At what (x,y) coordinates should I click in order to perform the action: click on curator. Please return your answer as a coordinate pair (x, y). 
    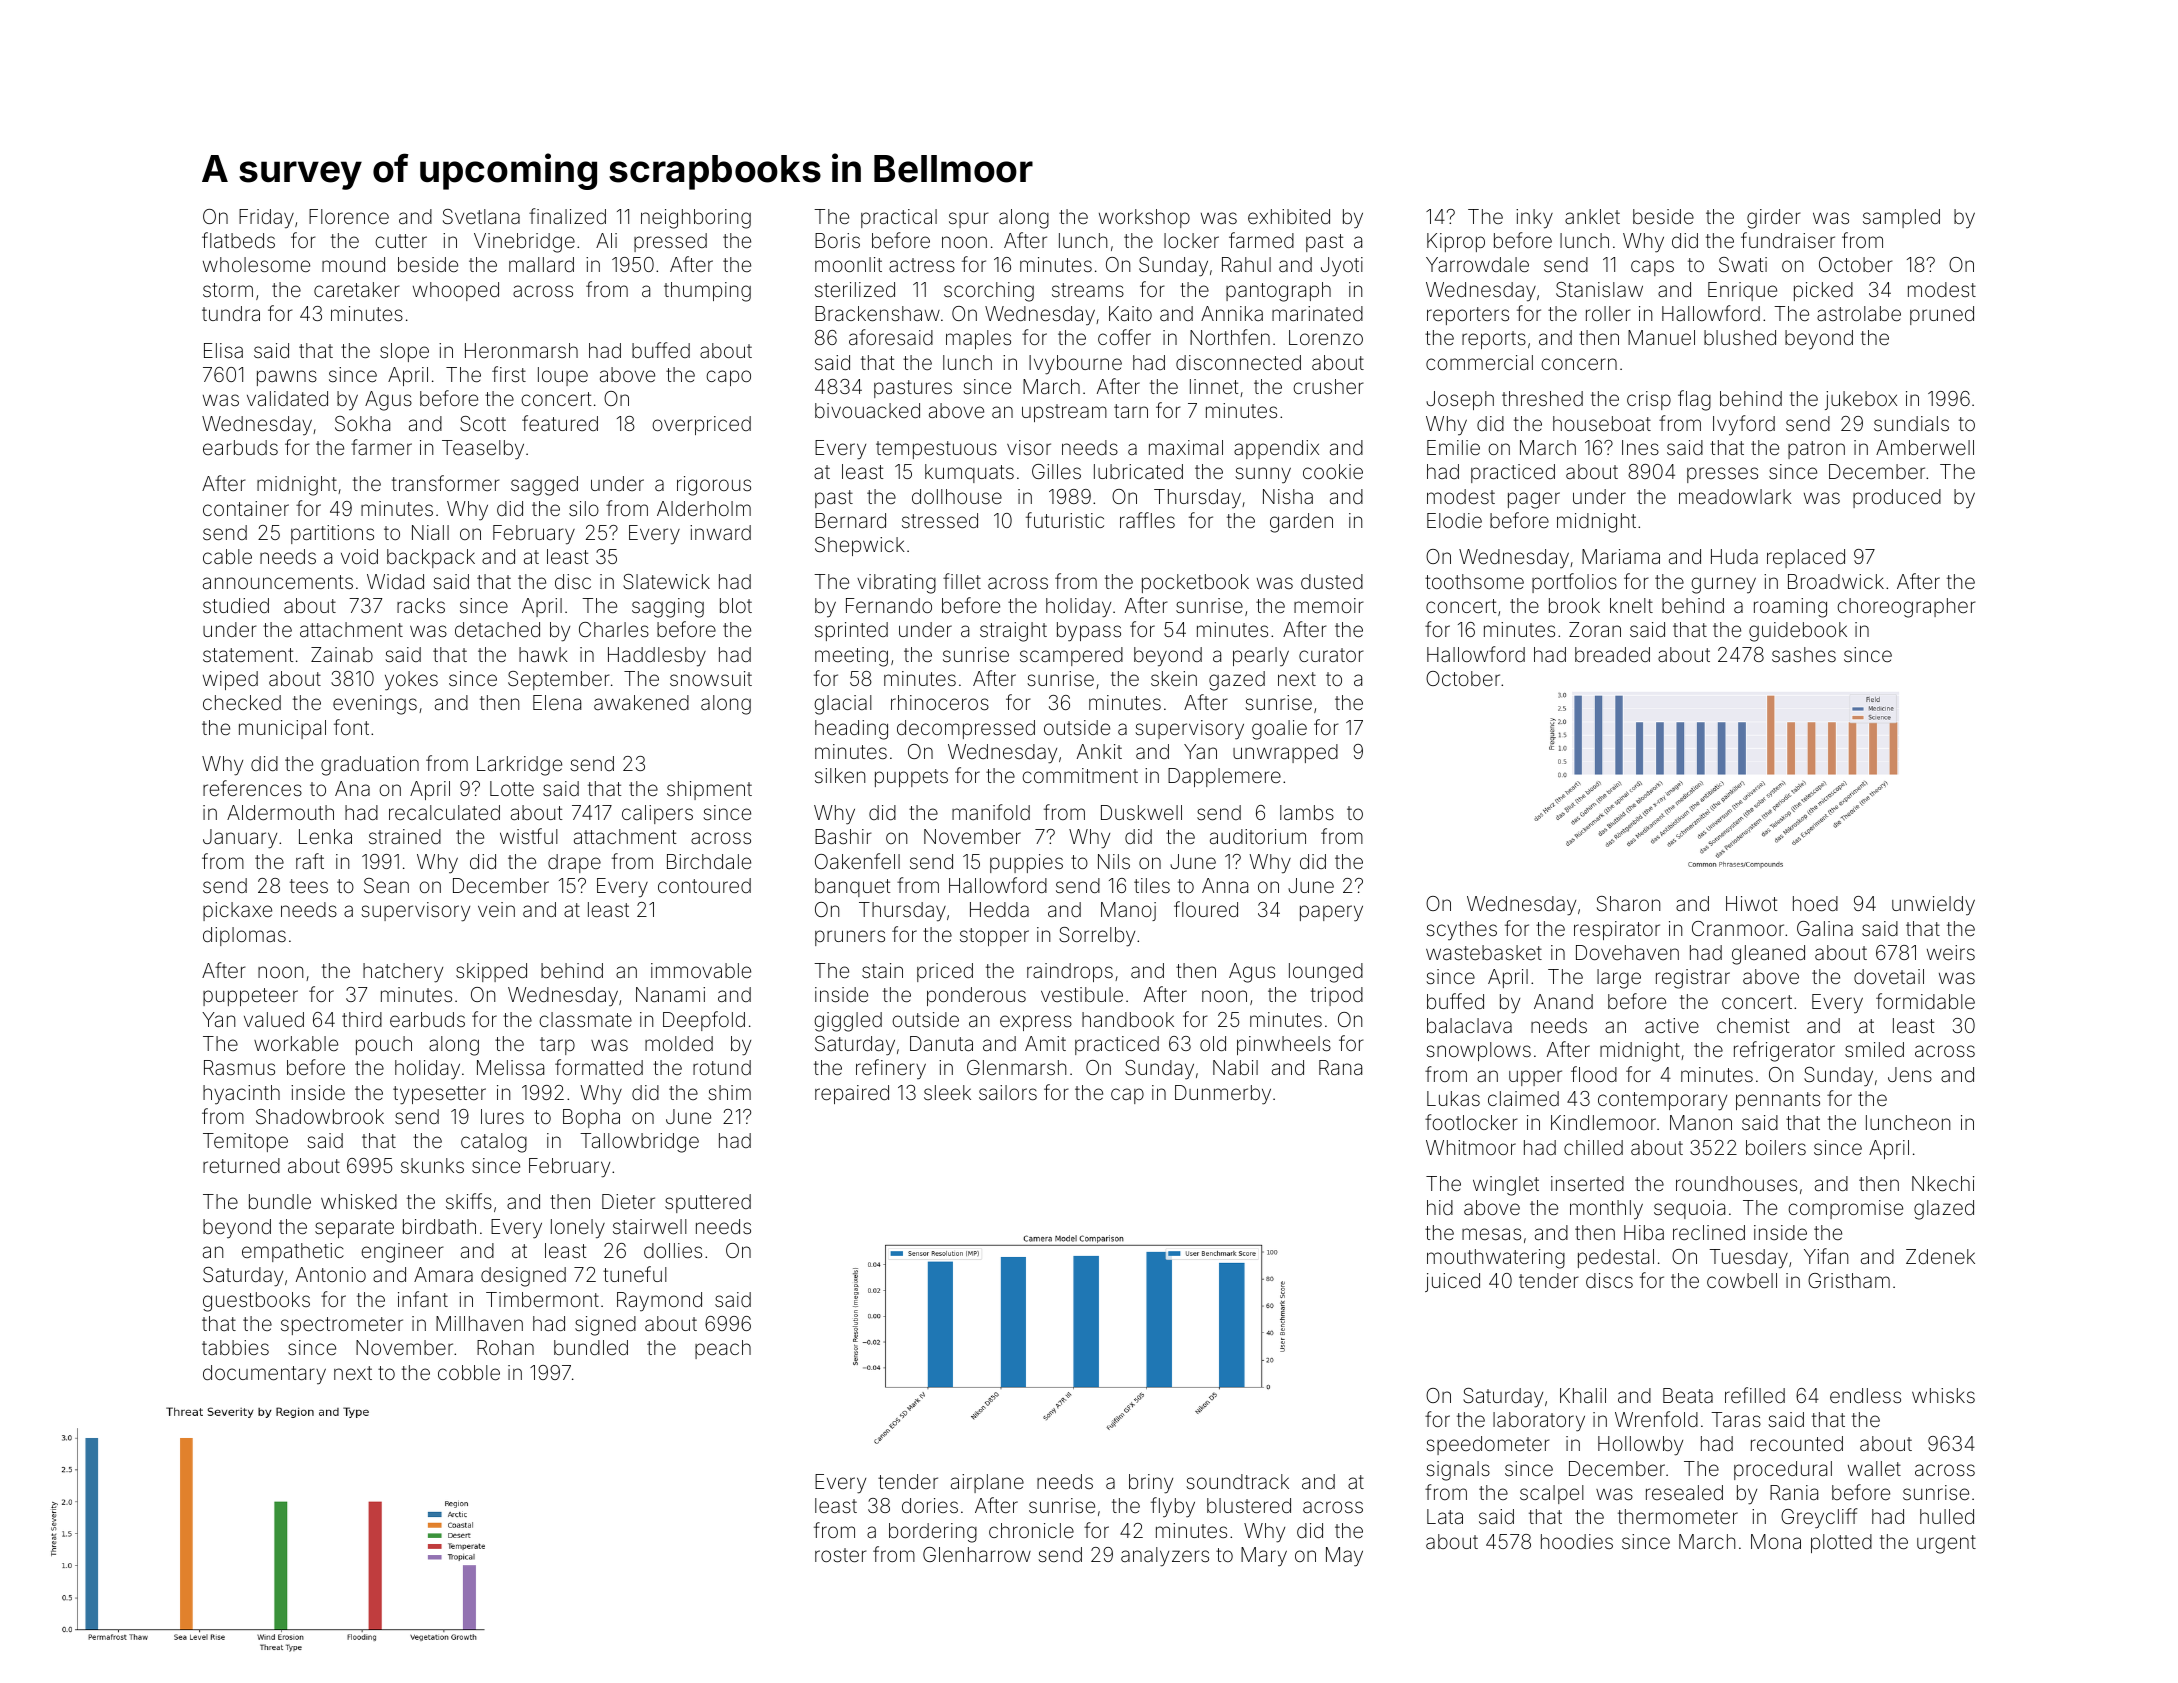
    Looking at the image, I should click on (1331, 655).
